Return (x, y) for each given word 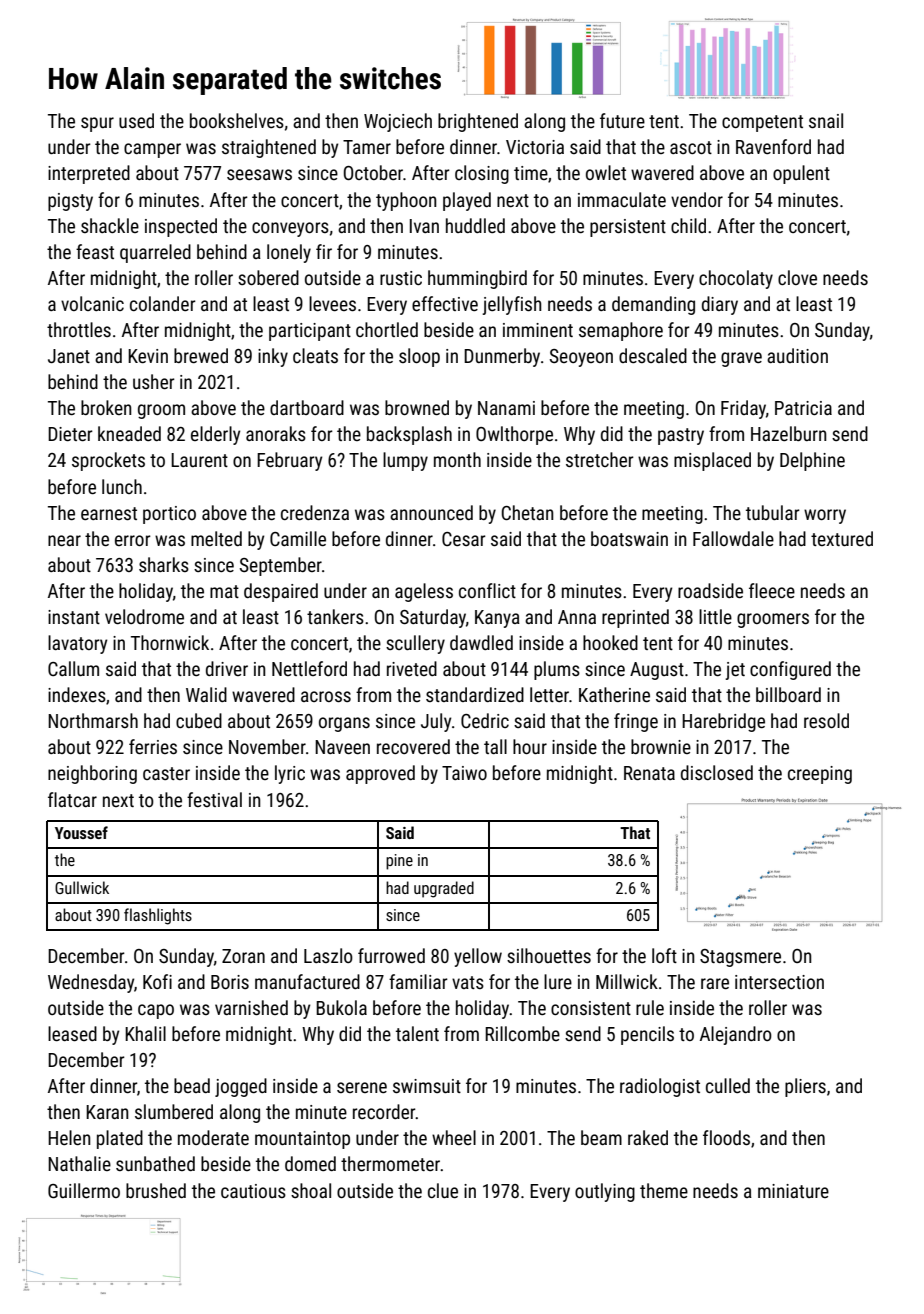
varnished (251, 1007)
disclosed (717, 772)
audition (797, 355)
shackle (110, 225)
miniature (793, 1191)
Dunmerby (502, 357)
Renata (649, 773)
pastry (681, 436)
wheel (454, 1137)
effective (445, 303)
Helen (69, 1137)
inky (273, 357)
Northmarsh (93, 720)
